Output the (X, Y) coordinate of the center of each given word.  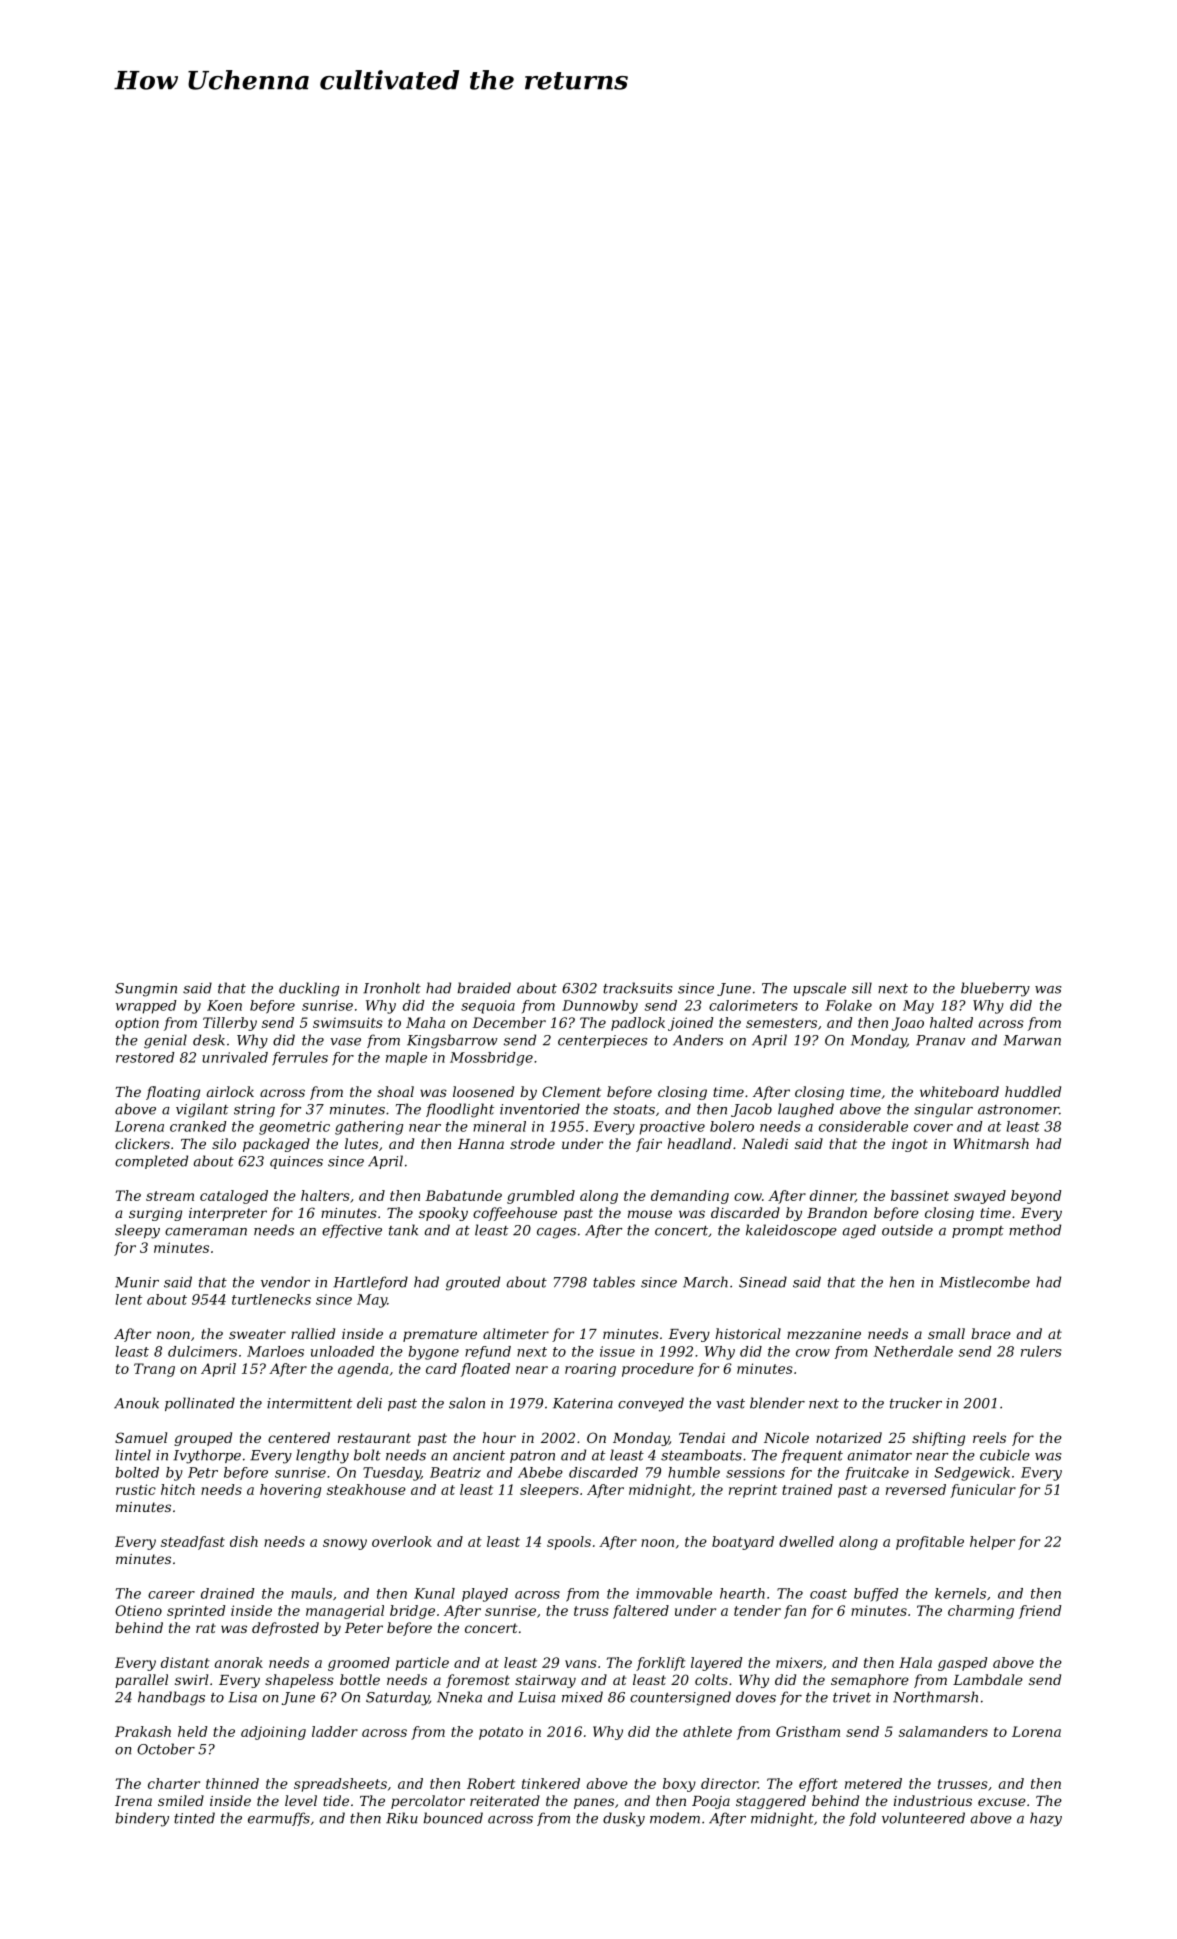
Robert (491, 1783)
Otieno (138, 1610)
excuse (1002, 1802)
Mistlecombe (984, 1282)
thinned (232, 1783)
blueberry (995, 989)
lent (129, 1299)
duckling (309, 989)
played (485, 1595)
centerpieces (603, 1041)
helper (992, 1543)
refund (488, 1352)
